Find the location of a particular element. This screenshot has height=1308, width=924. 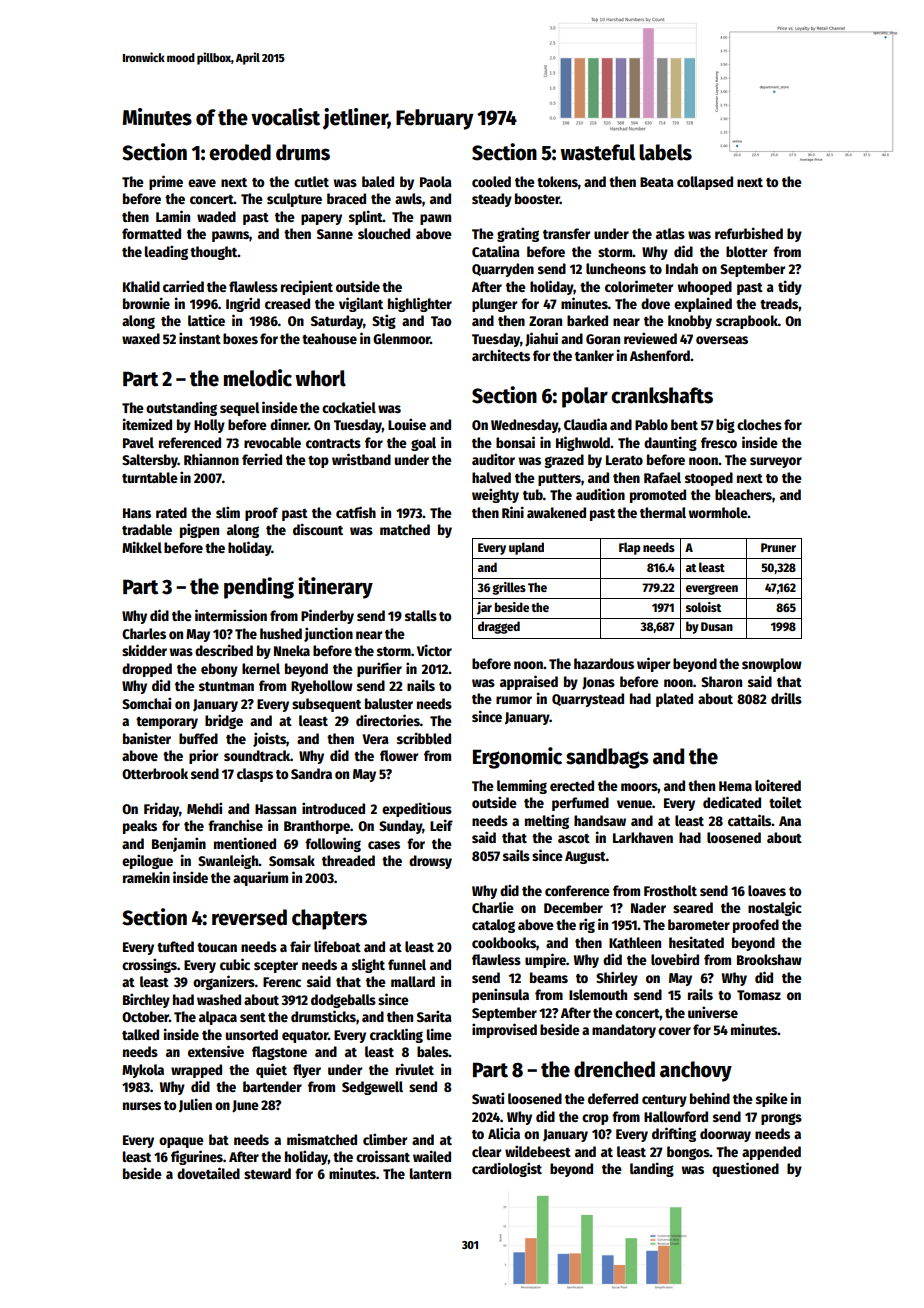

Charlie is located at coordinates (493, 907).
